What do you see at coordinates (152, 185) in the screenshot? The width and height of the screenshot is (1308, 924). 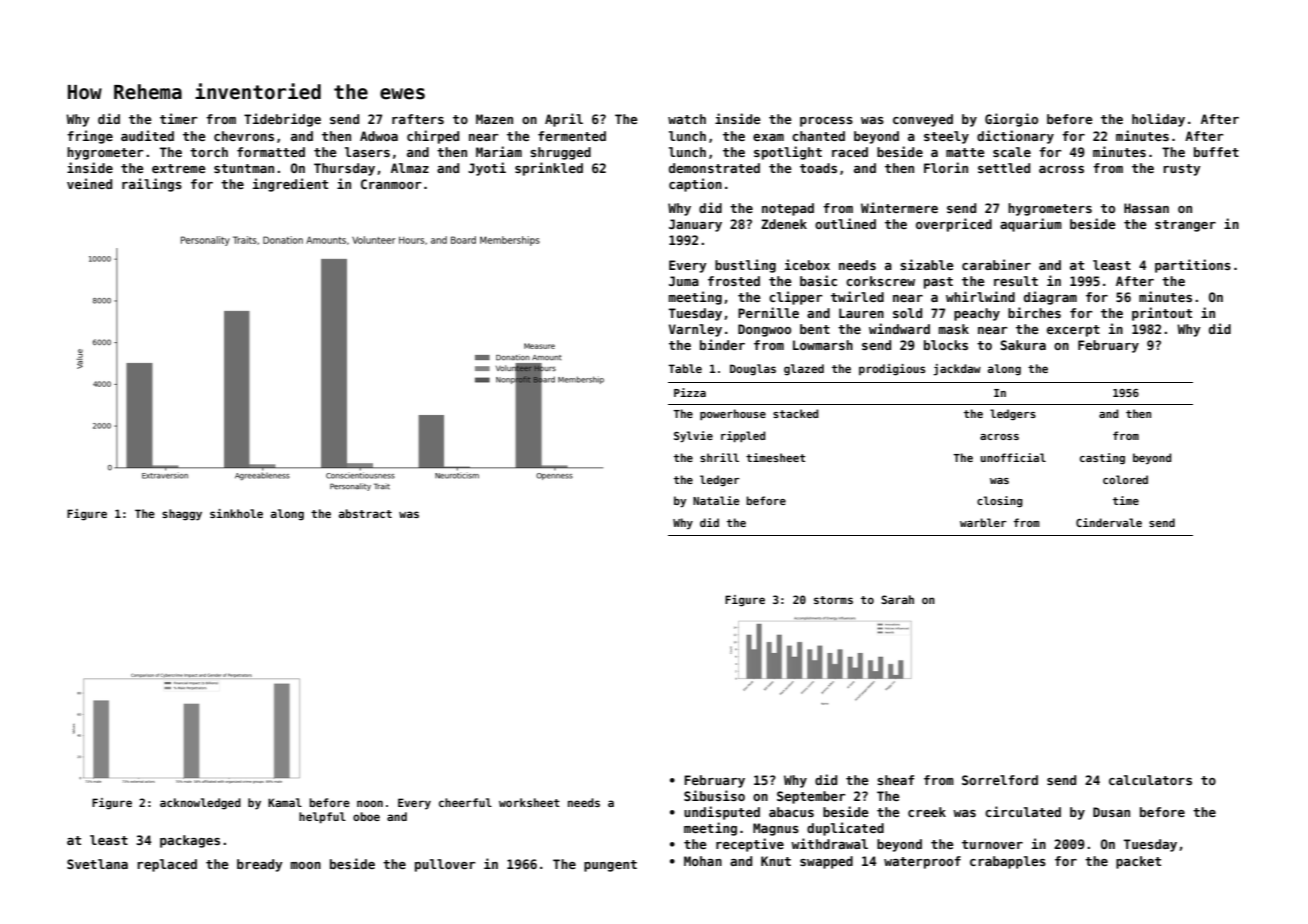 I see `railings` at bounding box center [152, 185].
